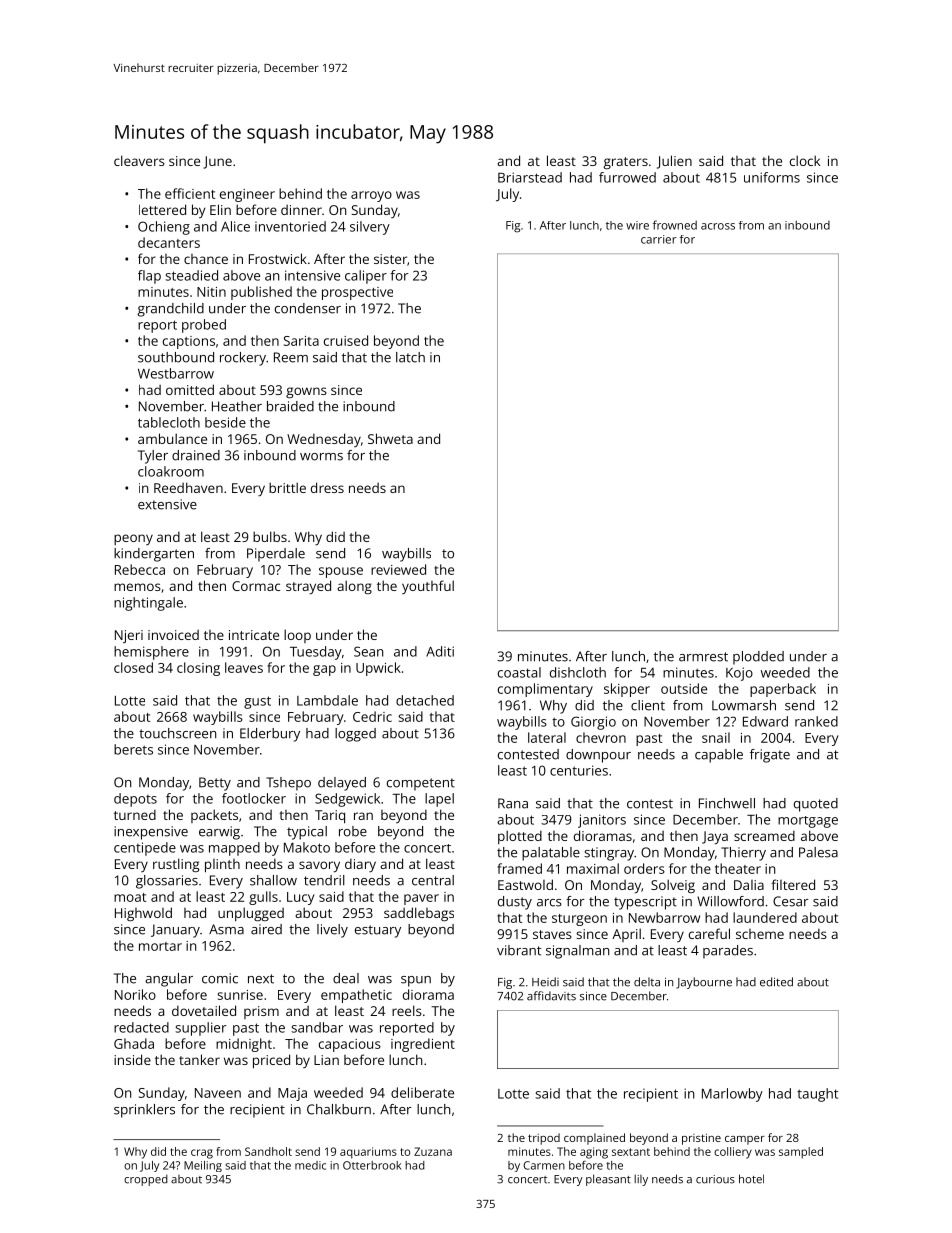 This document has width=952, height=1233. What do you see at coordinates (254, 635) in the document?
I see `intricate` at bounding box center [254, 635].
